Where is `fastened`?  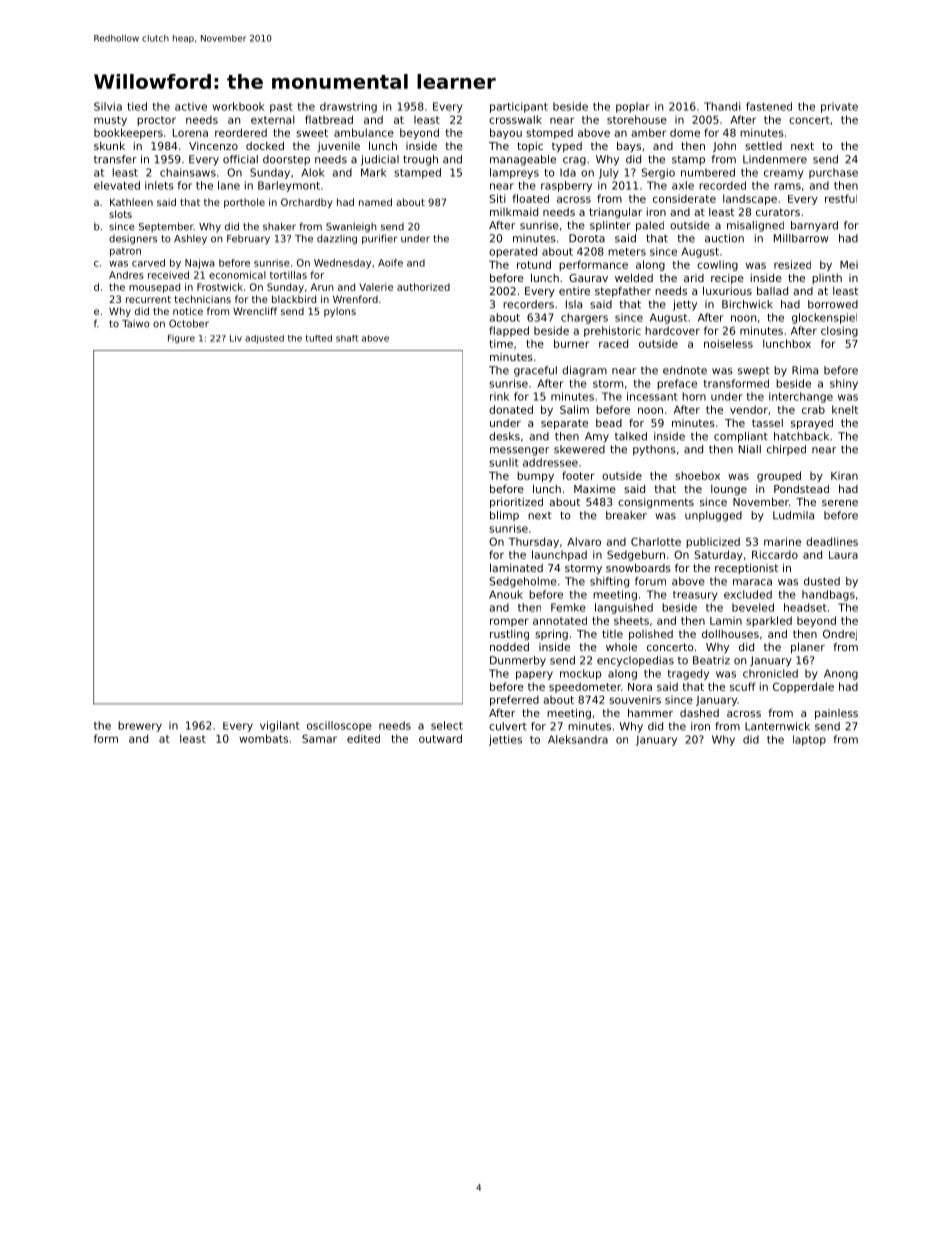
fastened is located at coordinates (769, 106).
